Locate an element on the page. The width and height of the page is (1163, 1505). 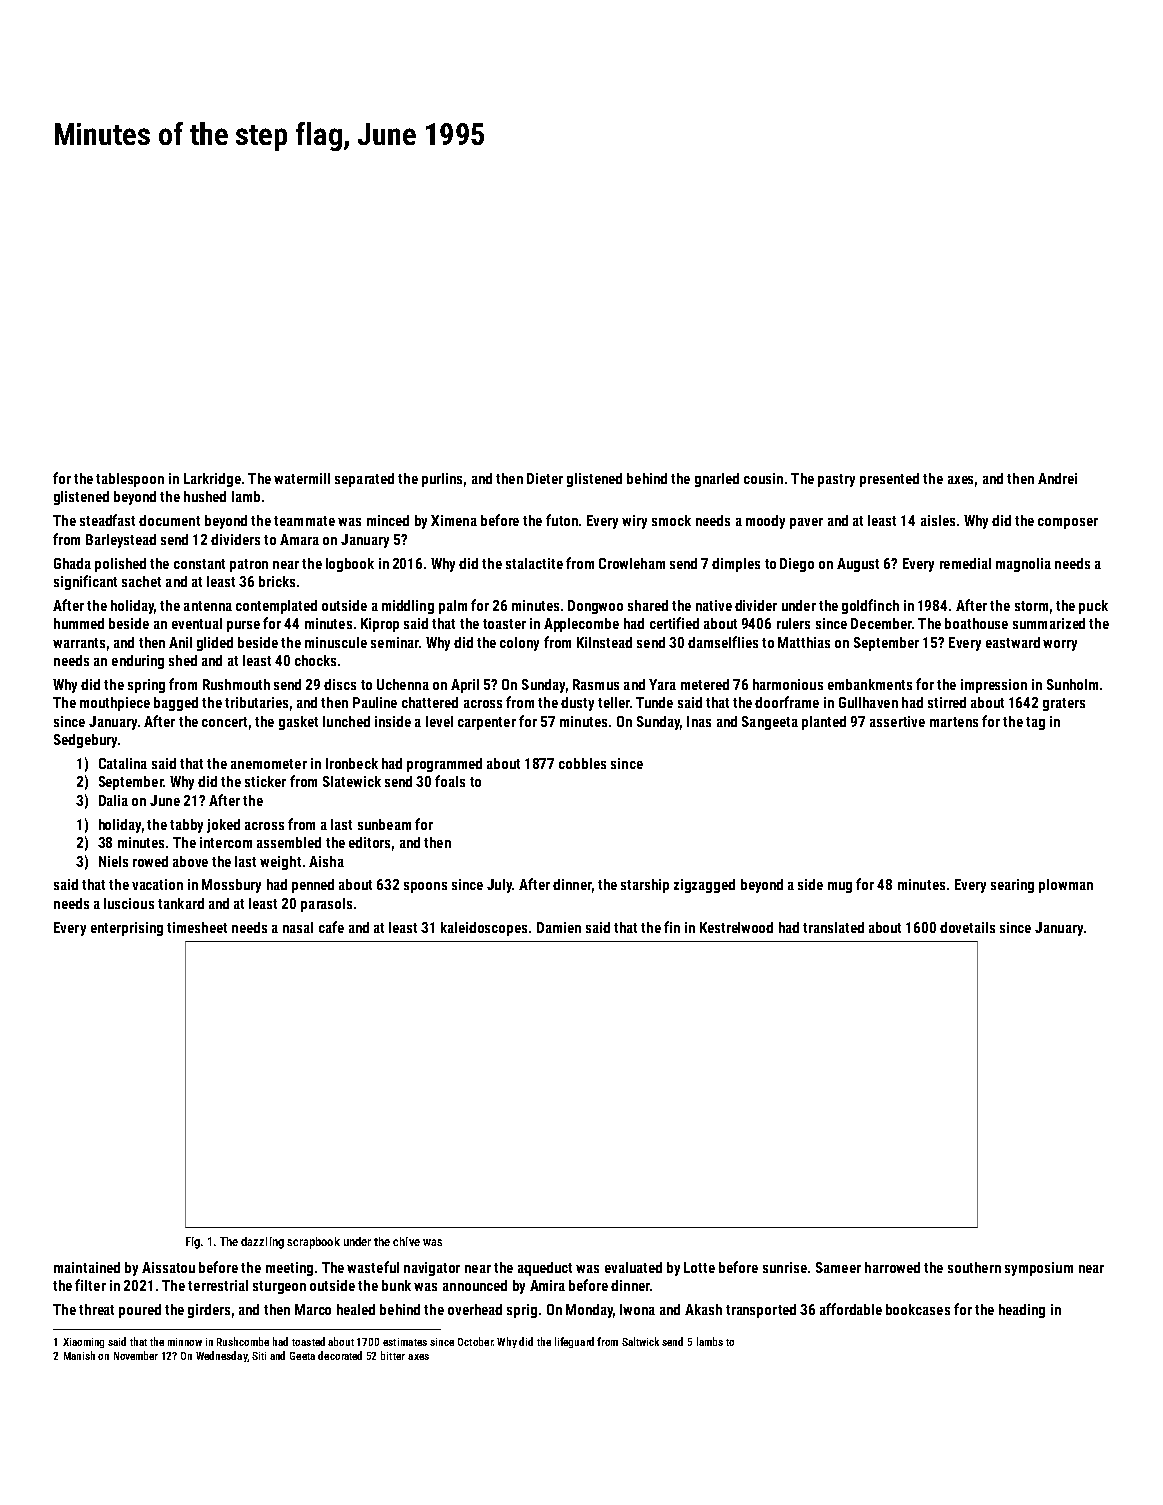
presented is located at coordinates (889, 480).
